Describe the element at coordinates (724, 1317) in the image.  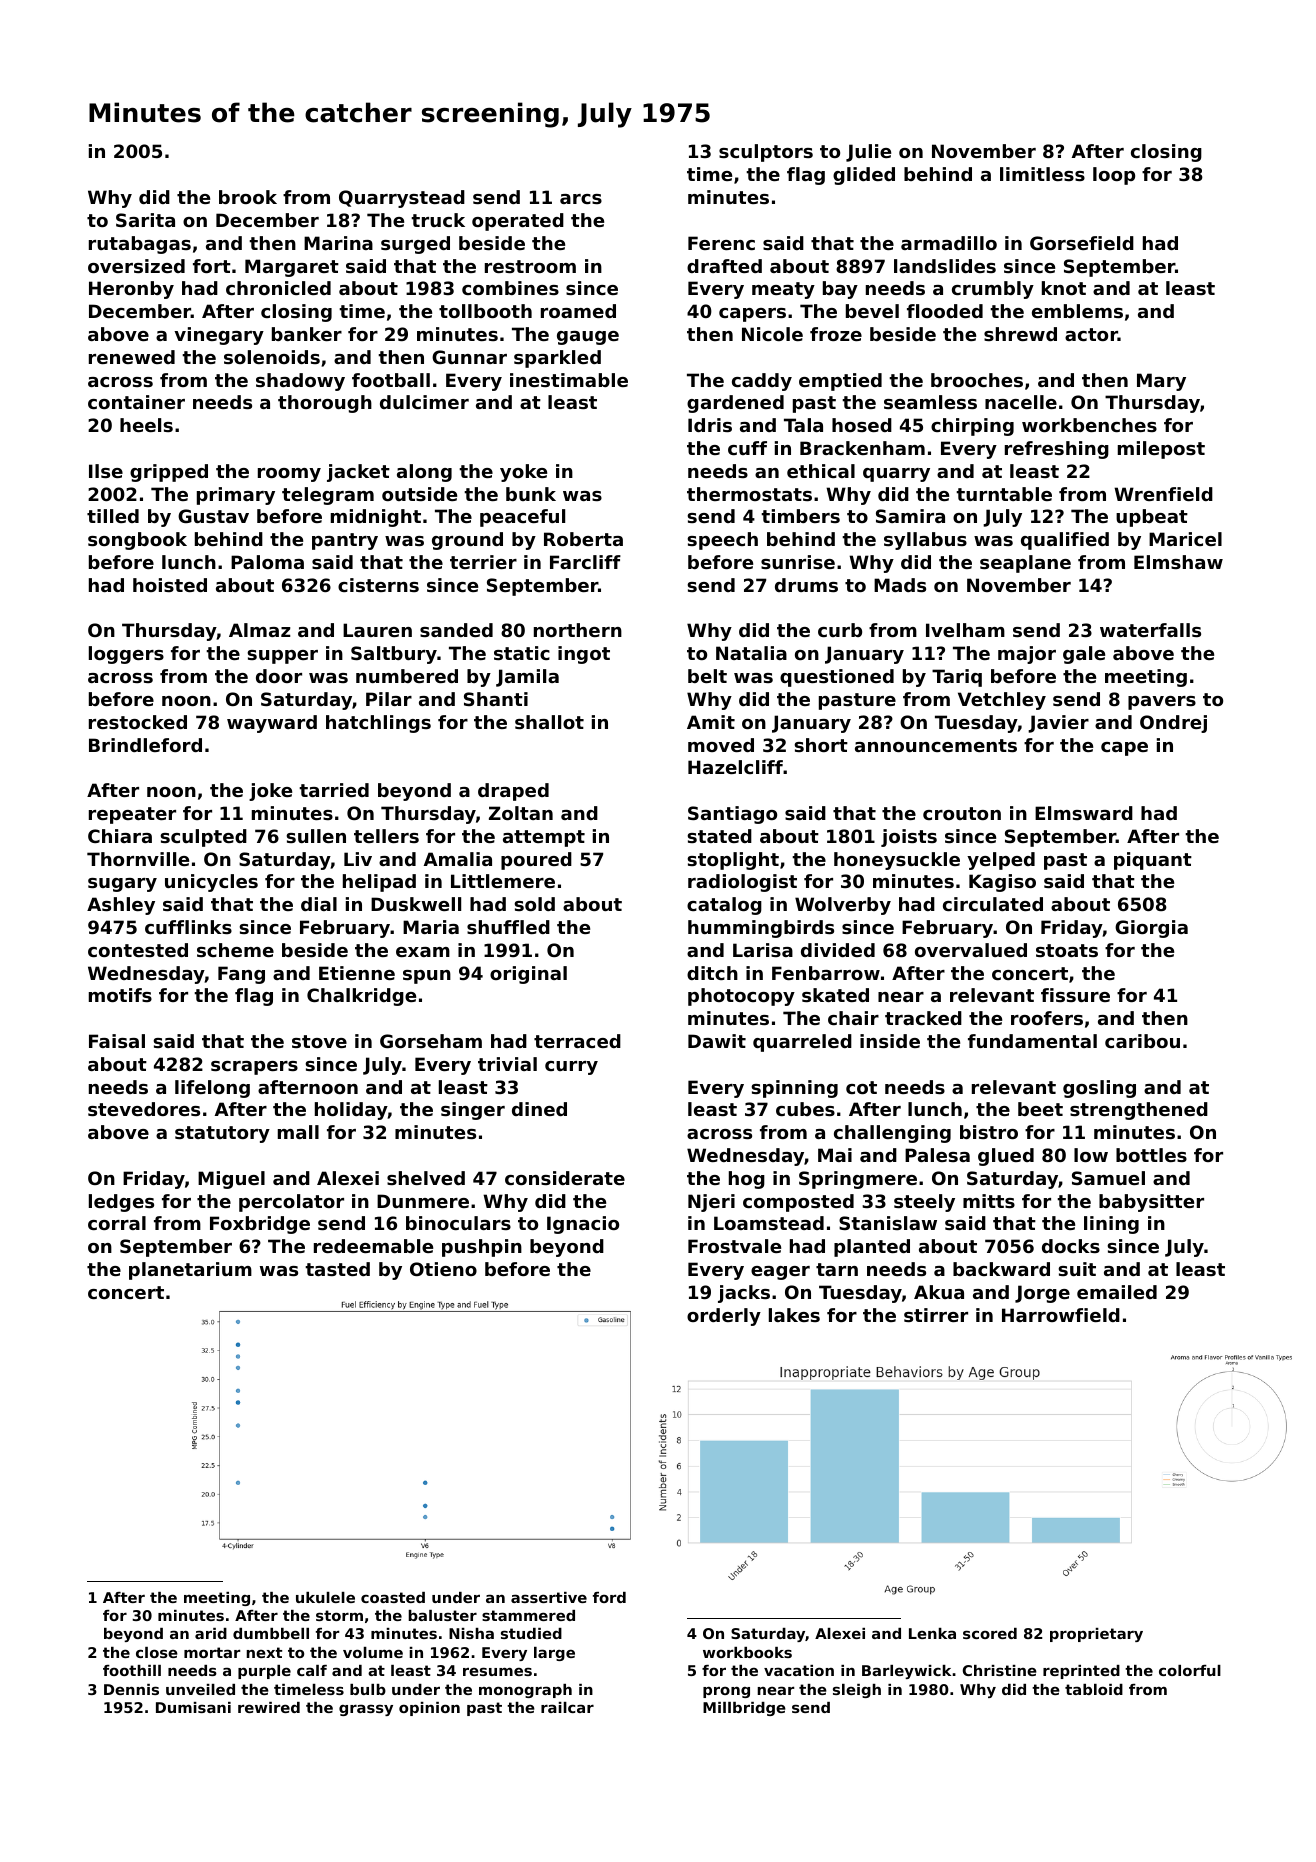
I see `orderly` at that location.
